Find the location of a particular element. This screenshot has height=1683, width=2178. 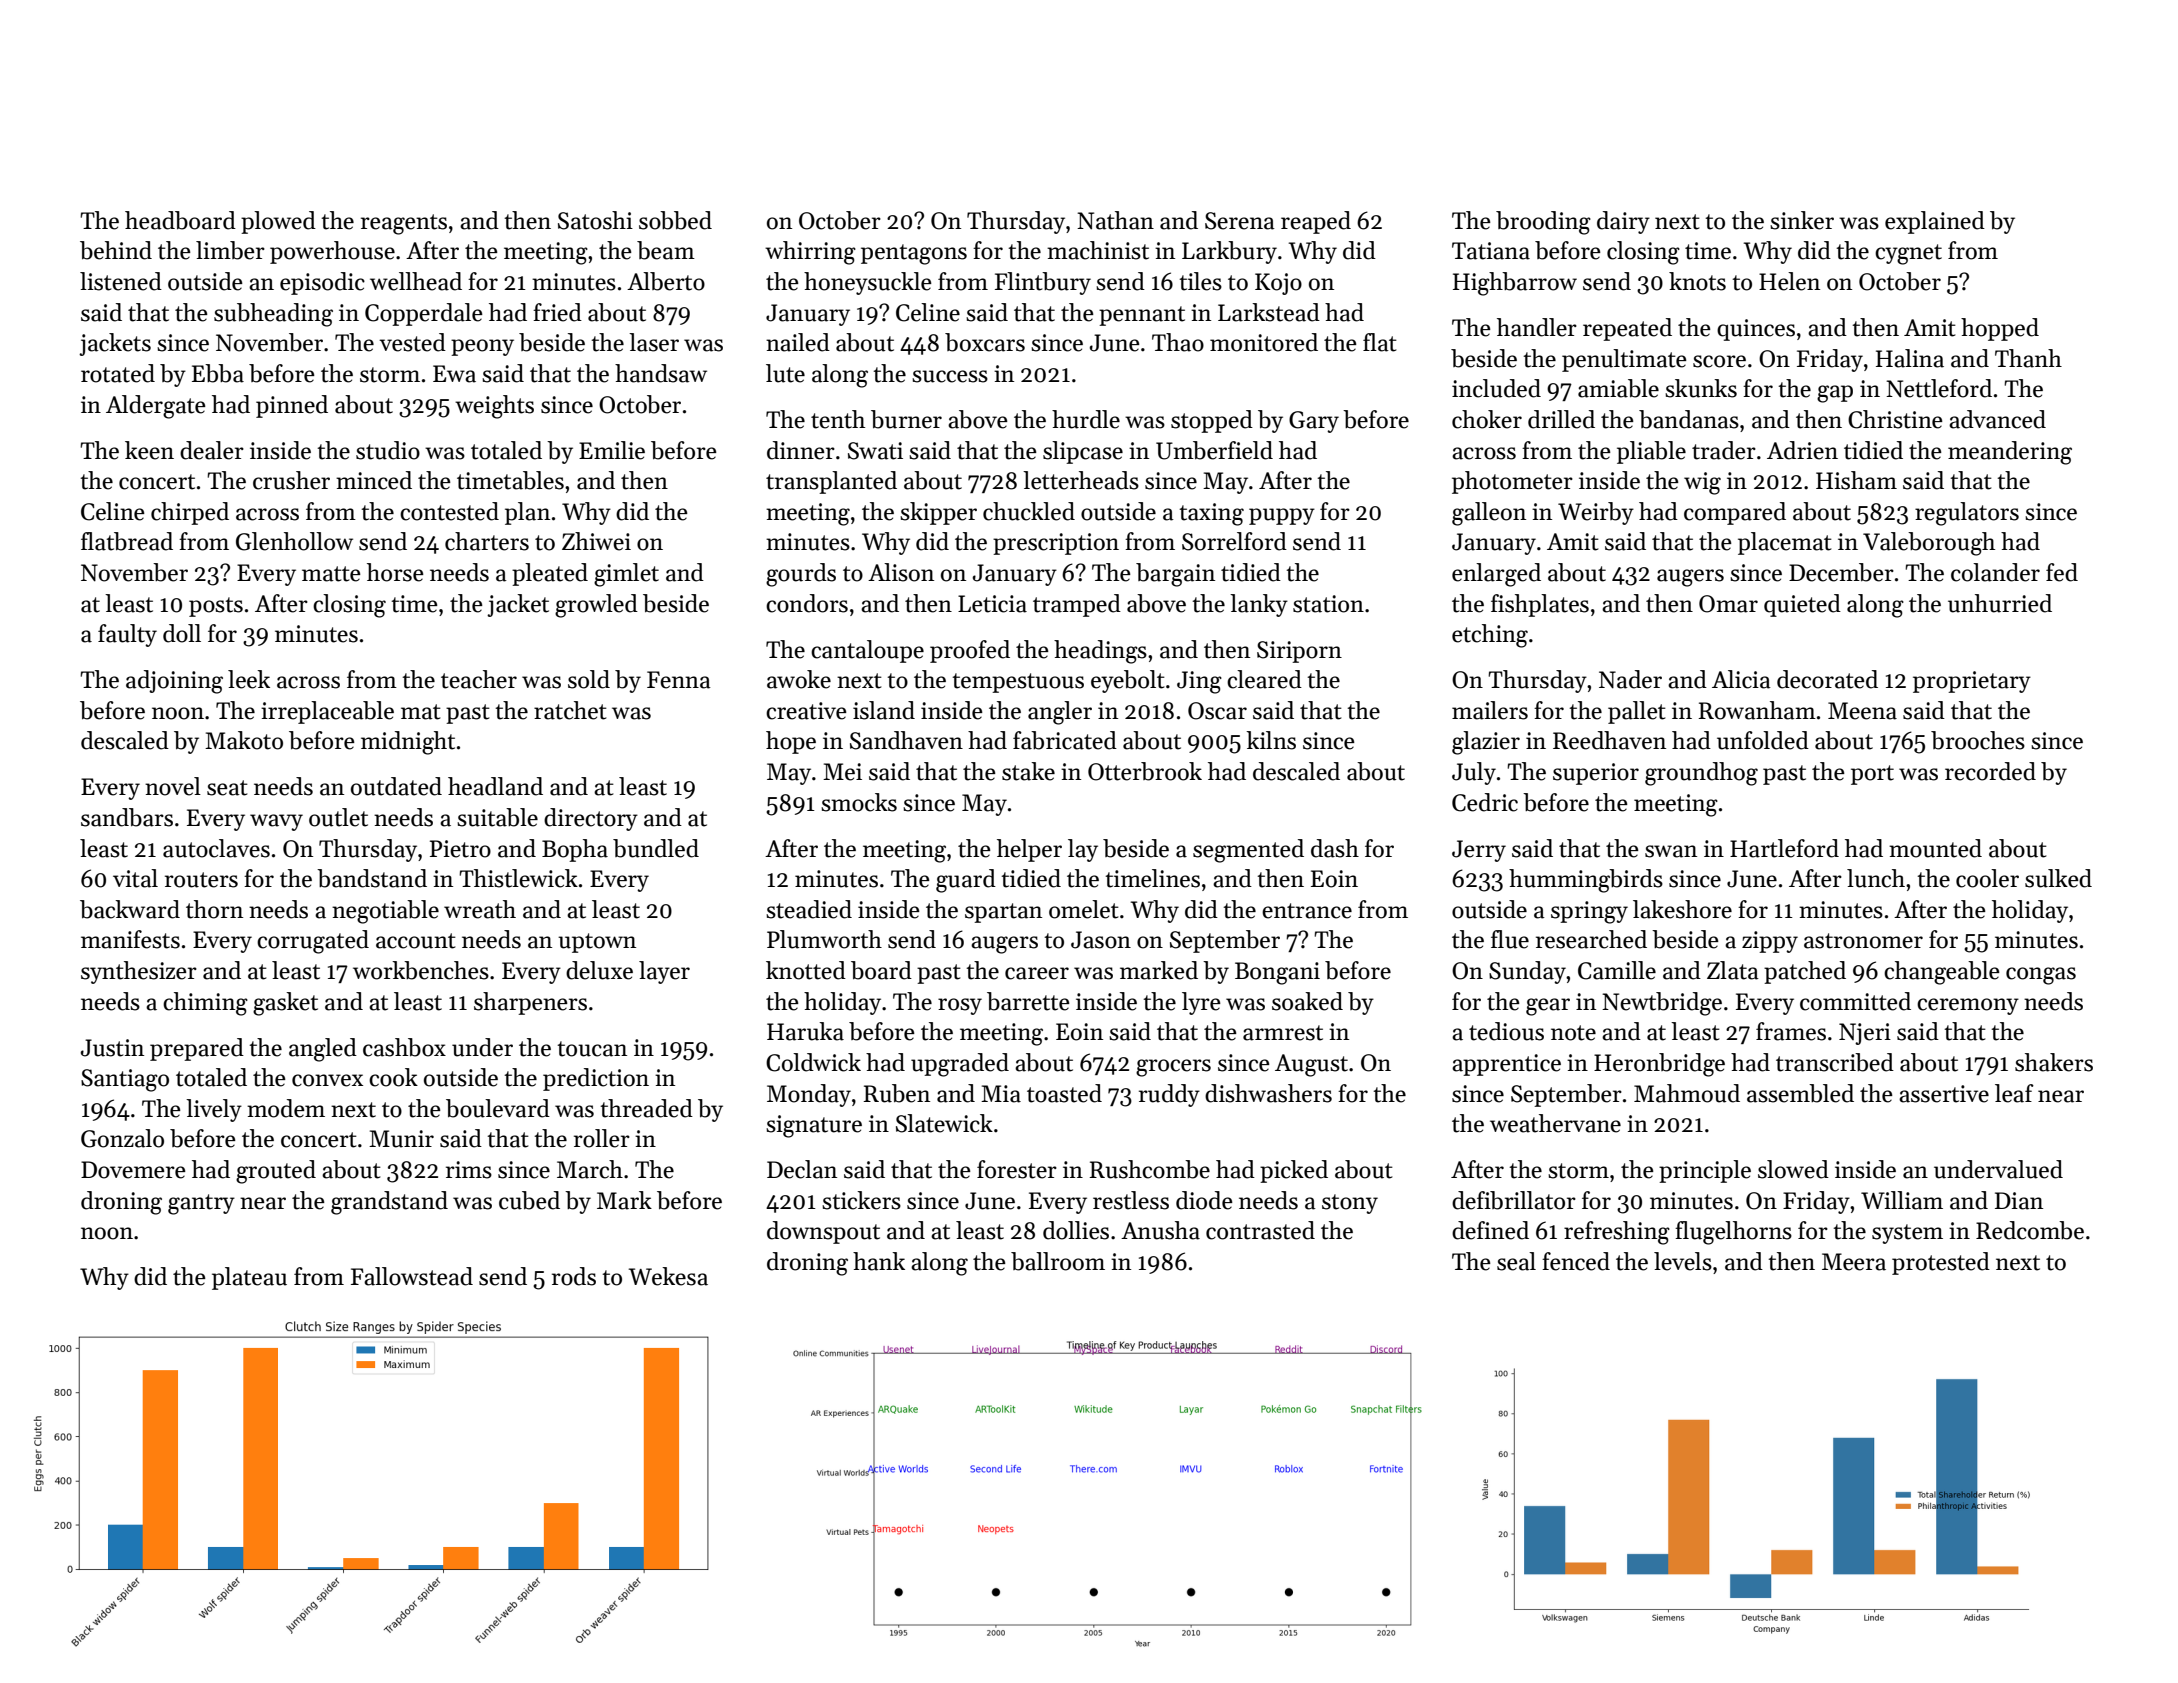

fried is located at coordinates (557, 312).
